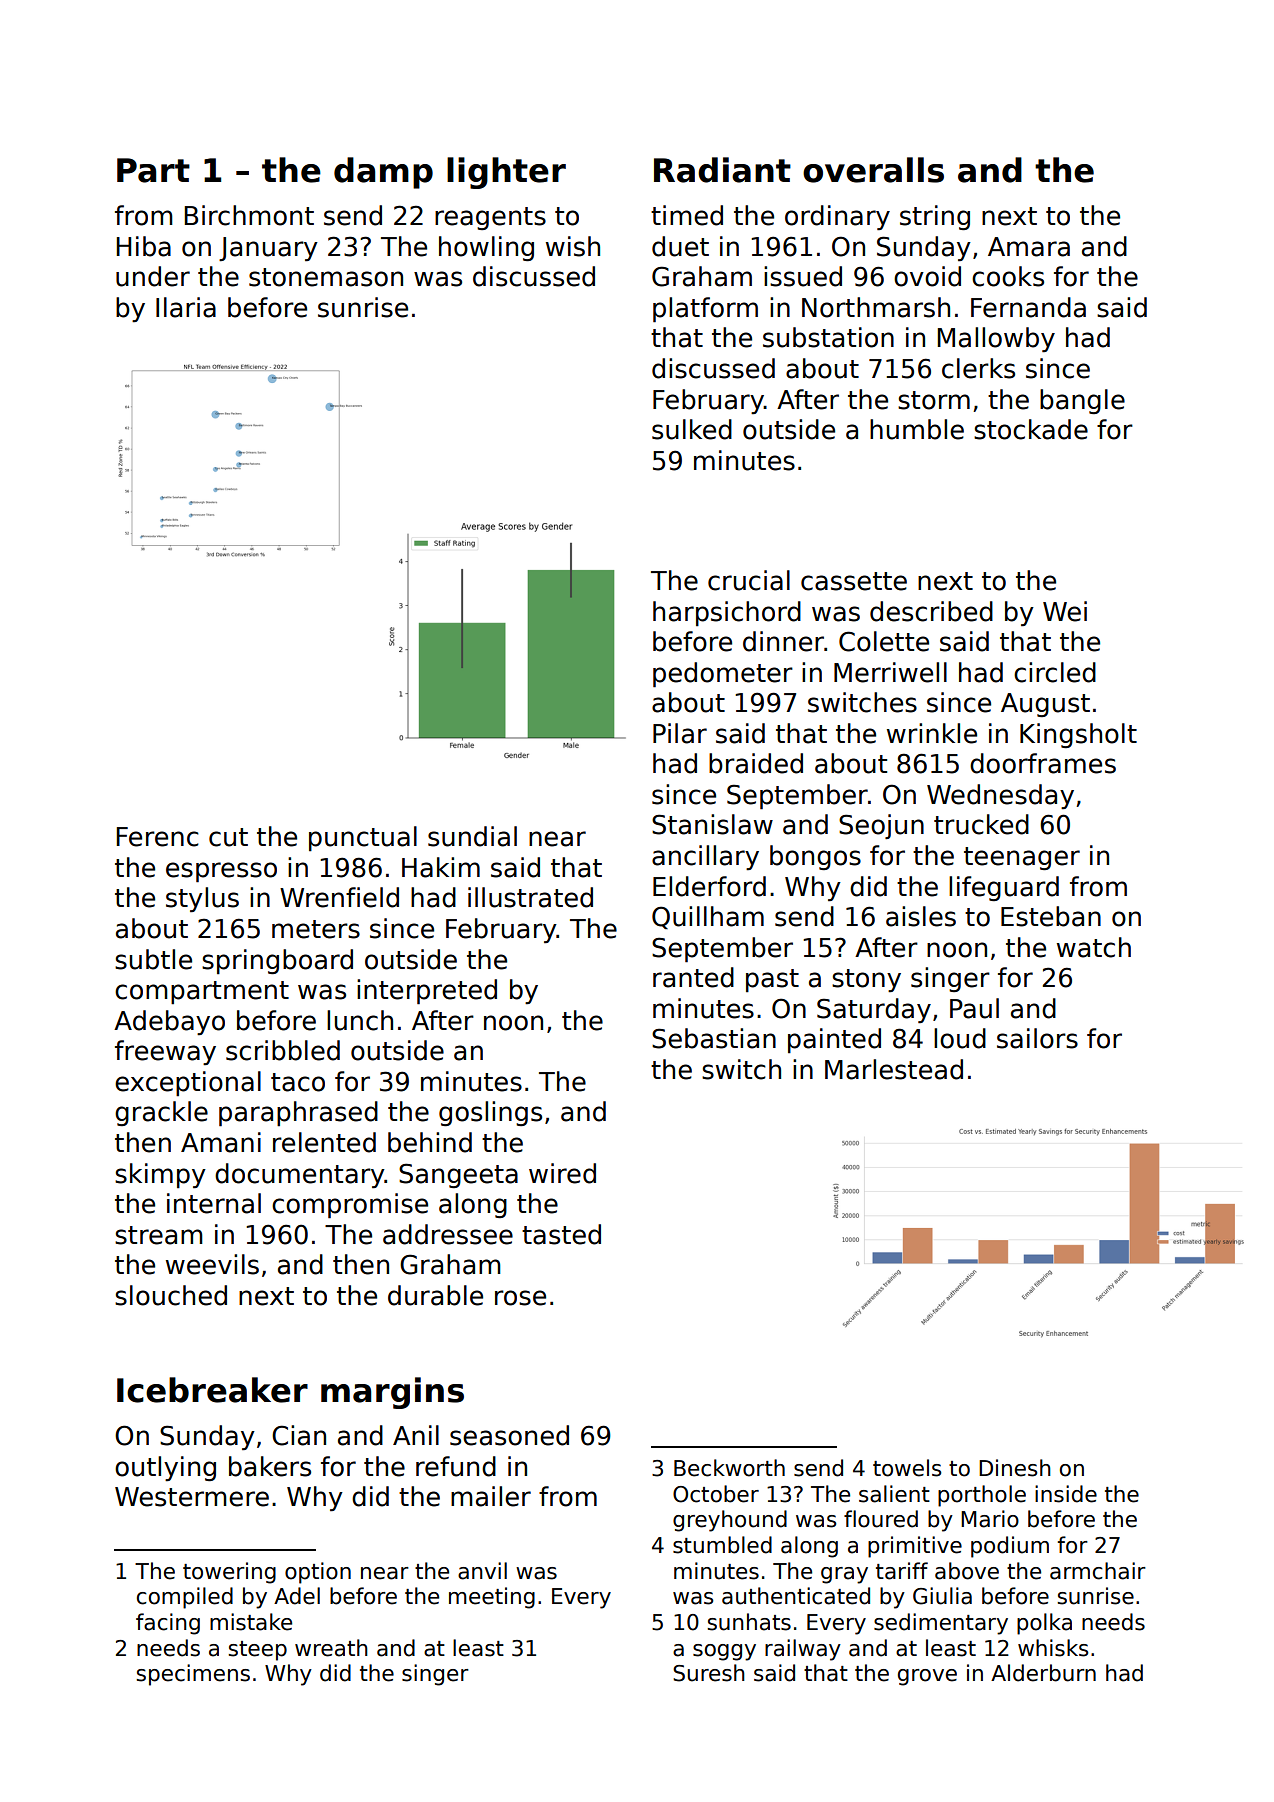 This image has height=1802, width=1274. I want to click on trucked, so click(981, 824).
